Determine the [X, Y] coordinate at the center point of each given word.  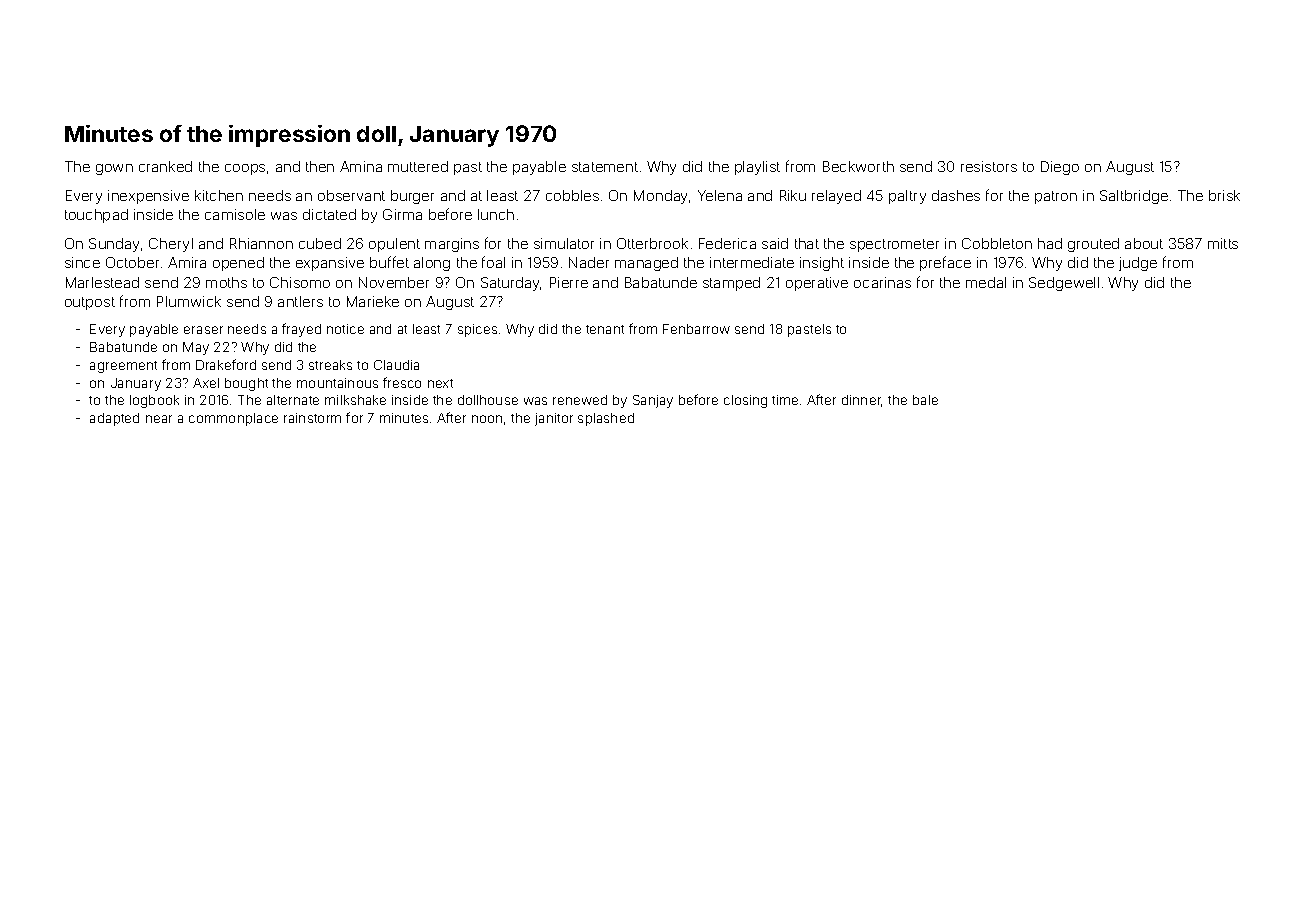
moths [226, 282]
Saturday [511, 284]
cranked [165, 166]
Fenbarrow [696, 329]
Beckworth [858, 166]
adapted [114, 419]
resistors [989, 166]
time [785, 400]
